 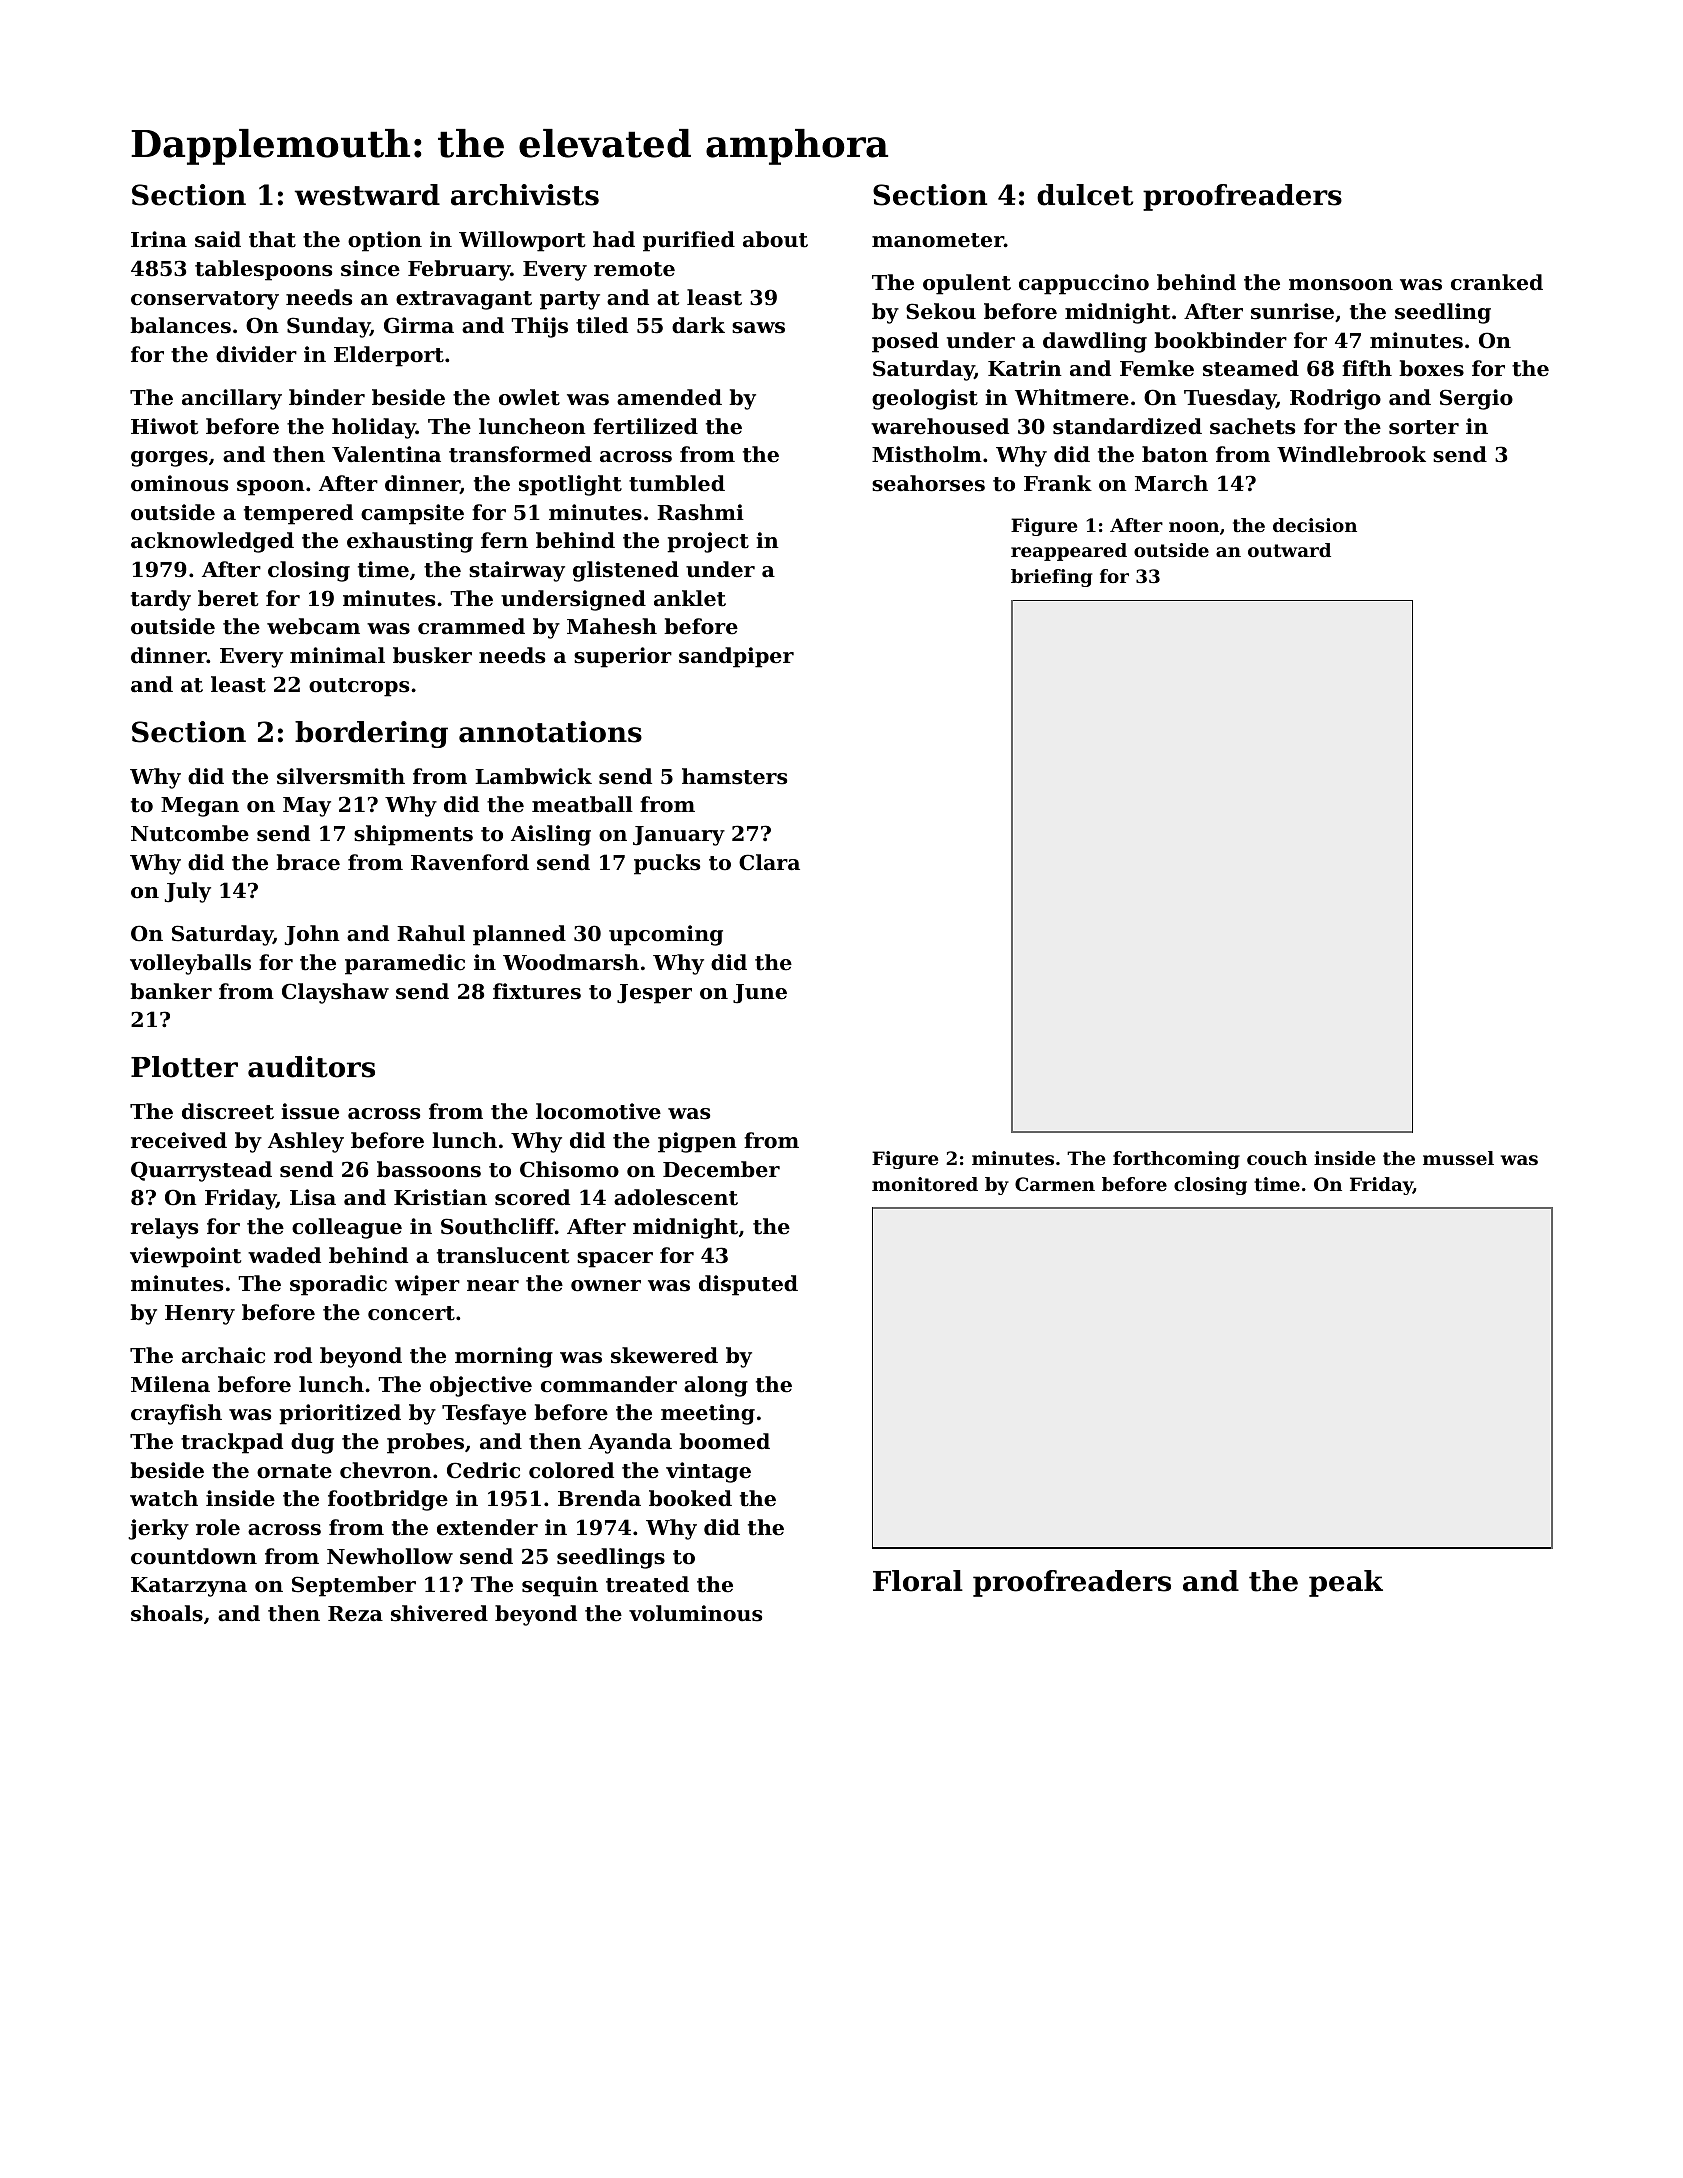 I want to click on peak, so click(x=1346, y=1583).
